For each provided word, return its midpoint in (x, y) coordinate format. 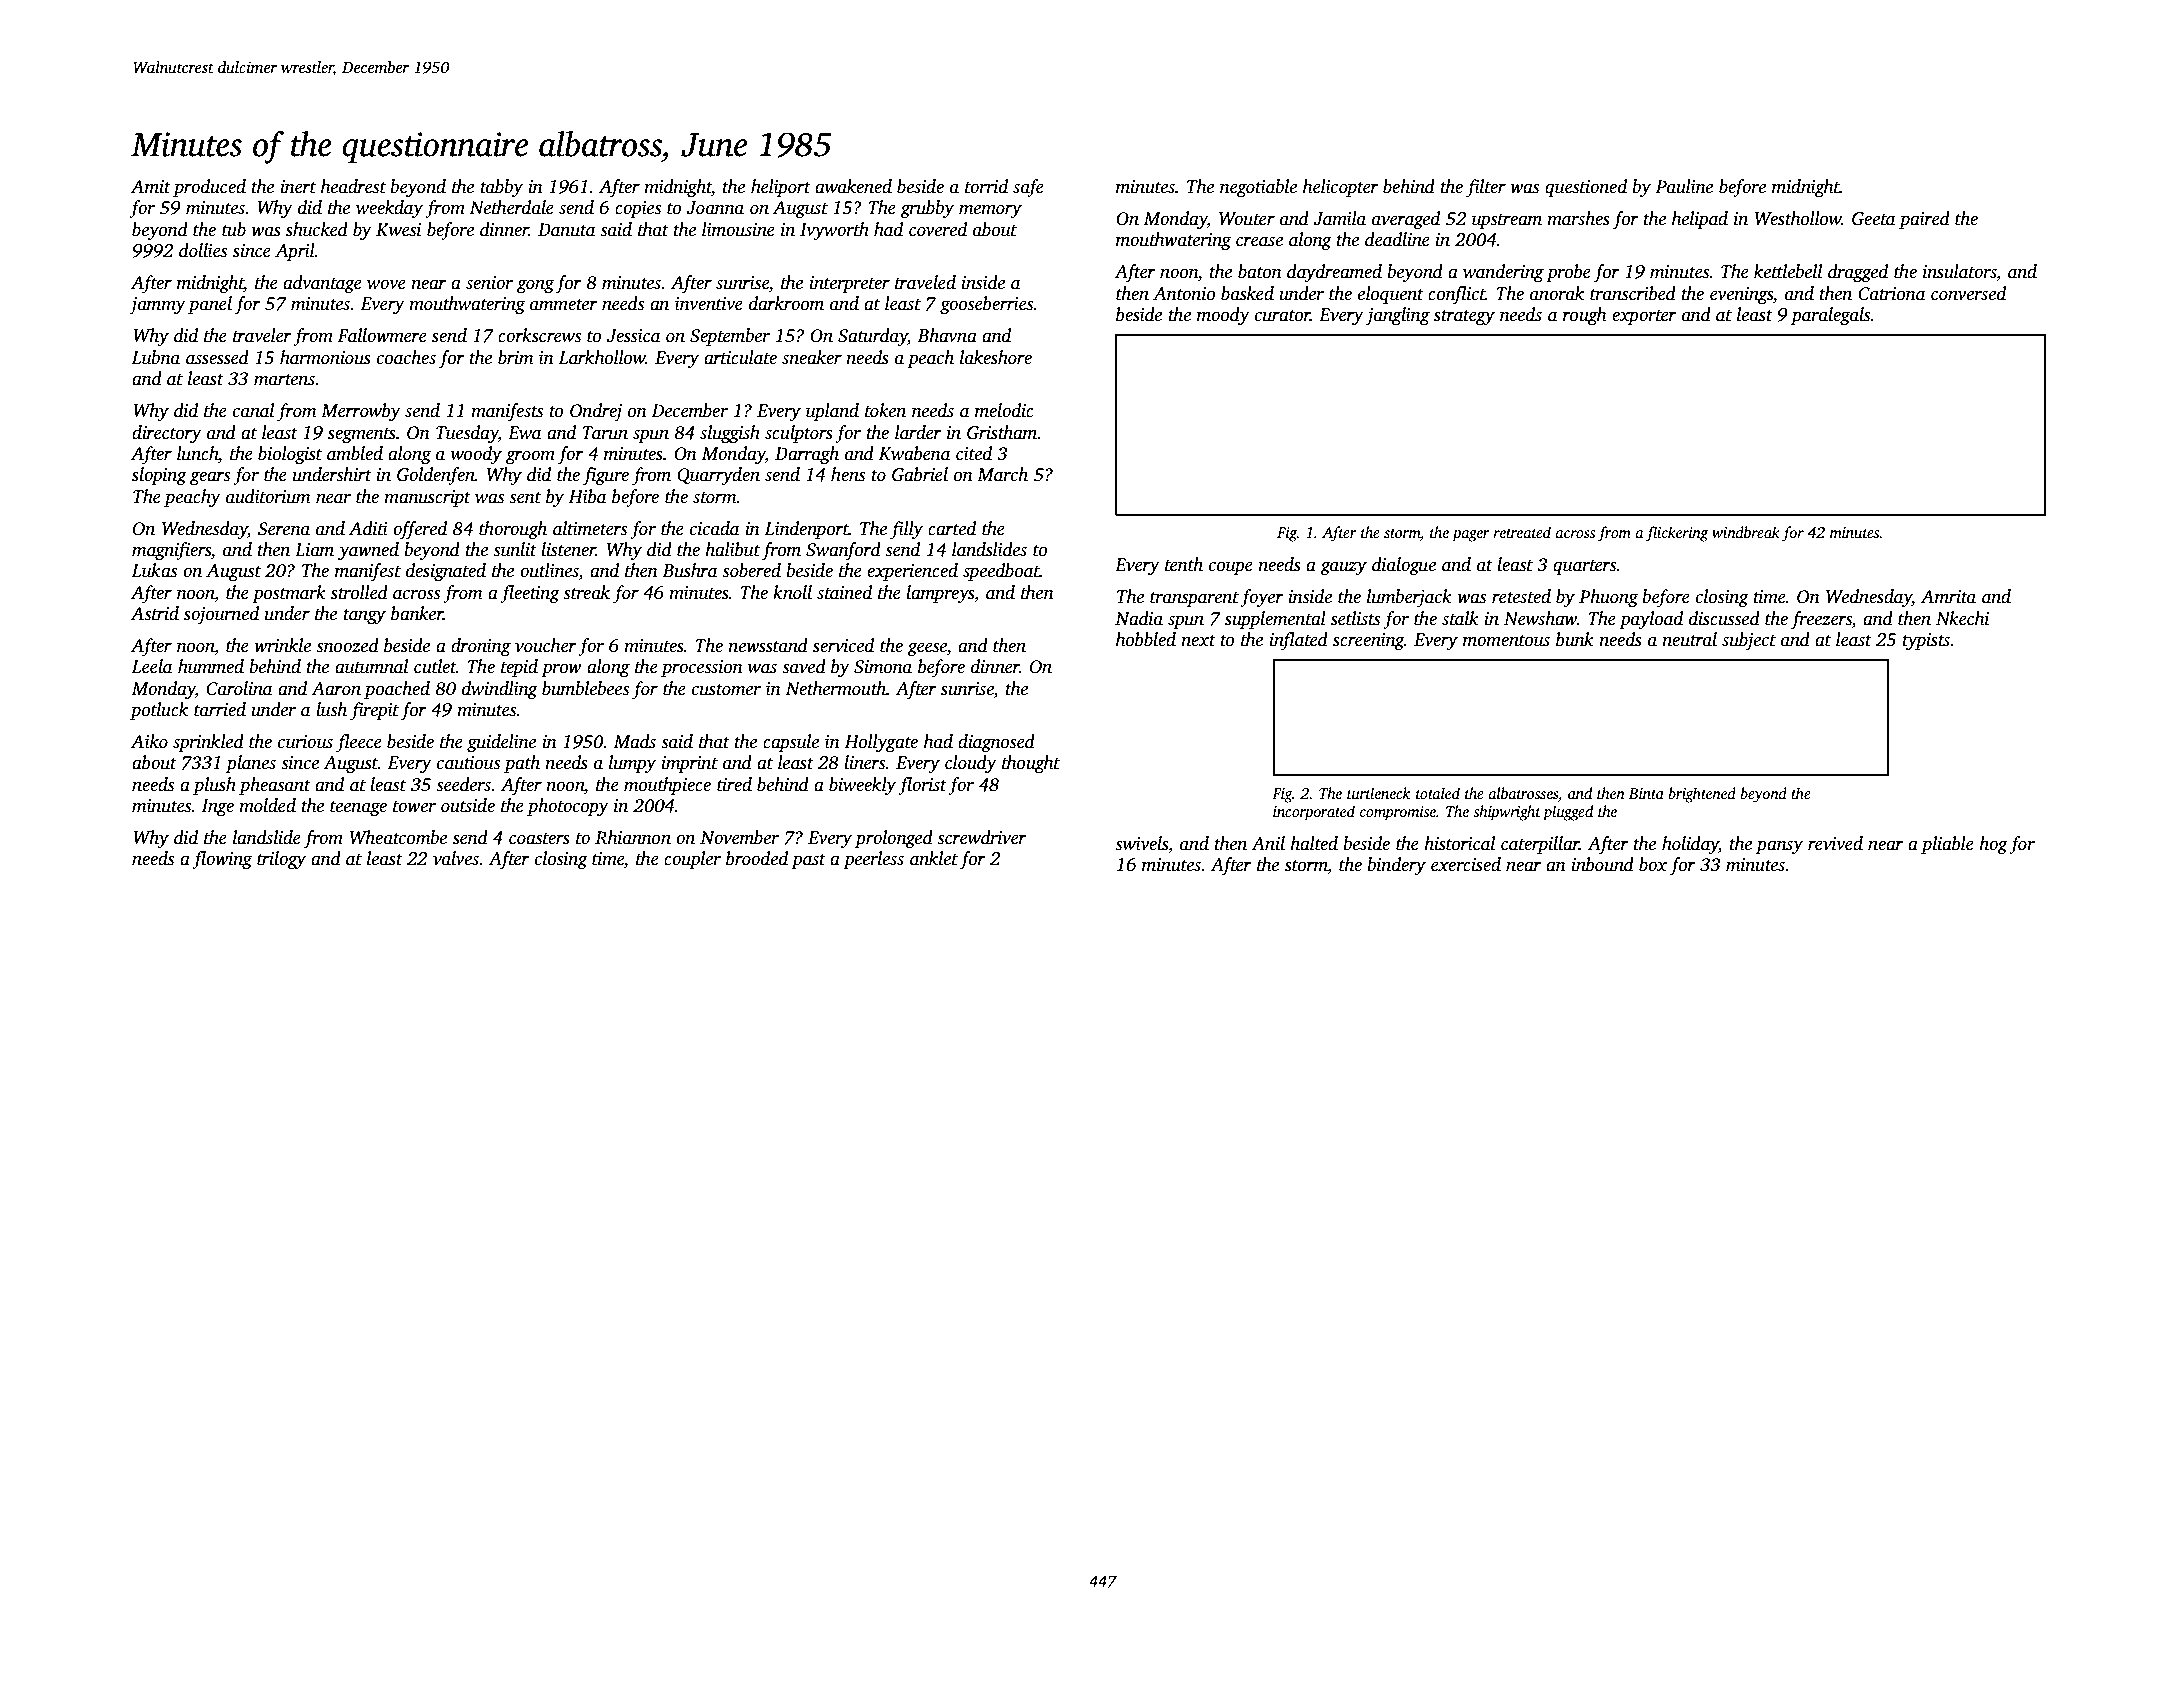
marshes (1578, 218)
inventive (709, 304)
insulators (1959, 271)
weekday (389, 209)
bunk (1575, 639)
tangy (364, 616)
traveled (925, 282)
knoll (792, 592)
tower (414, 807)
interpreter (849, 284)
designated (446, 572)
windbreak (1746, 532)
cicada (714, 528)
